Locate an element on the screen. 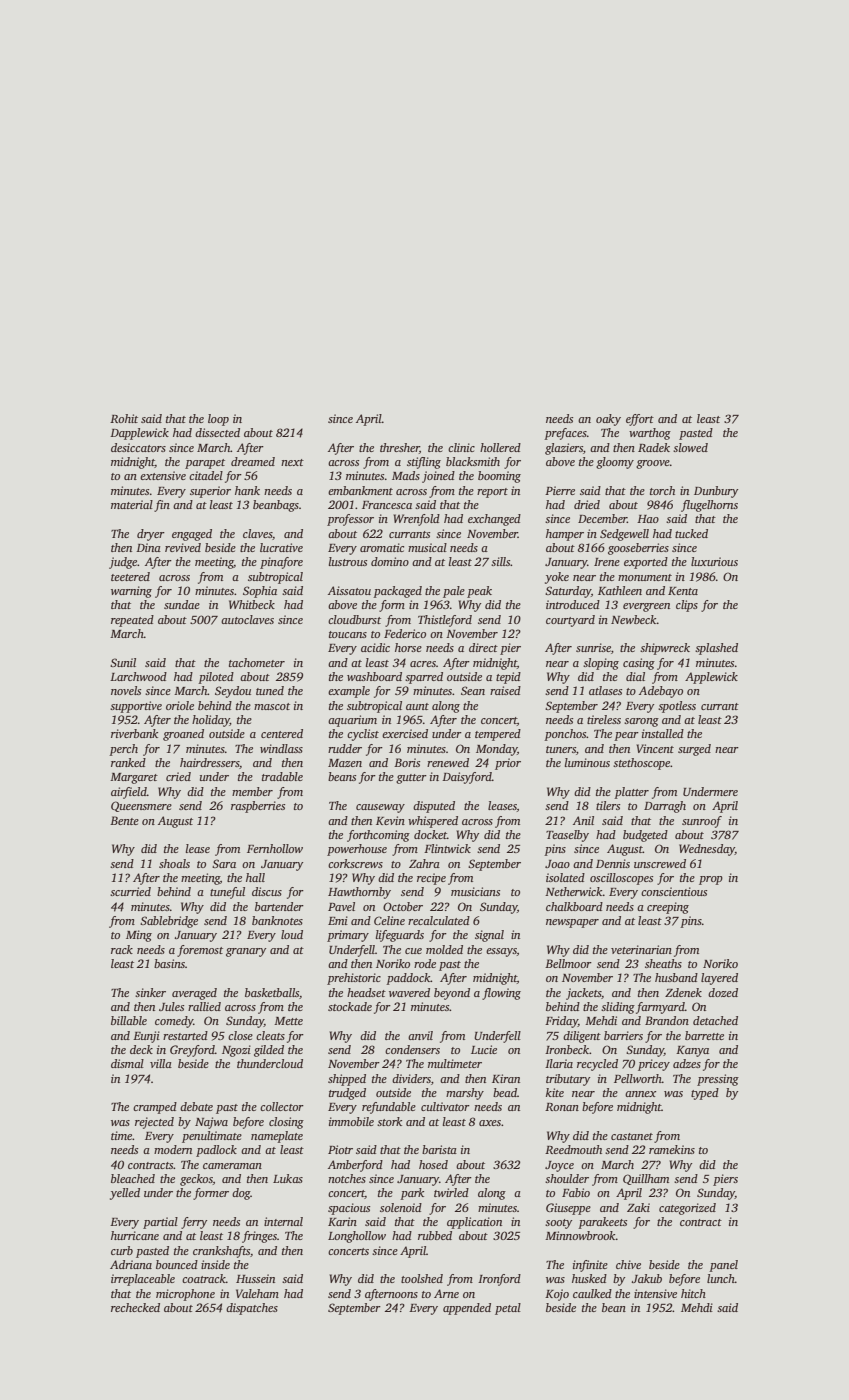 The image size is (849, 1400). foremost is located at coordinates (200, 951).
